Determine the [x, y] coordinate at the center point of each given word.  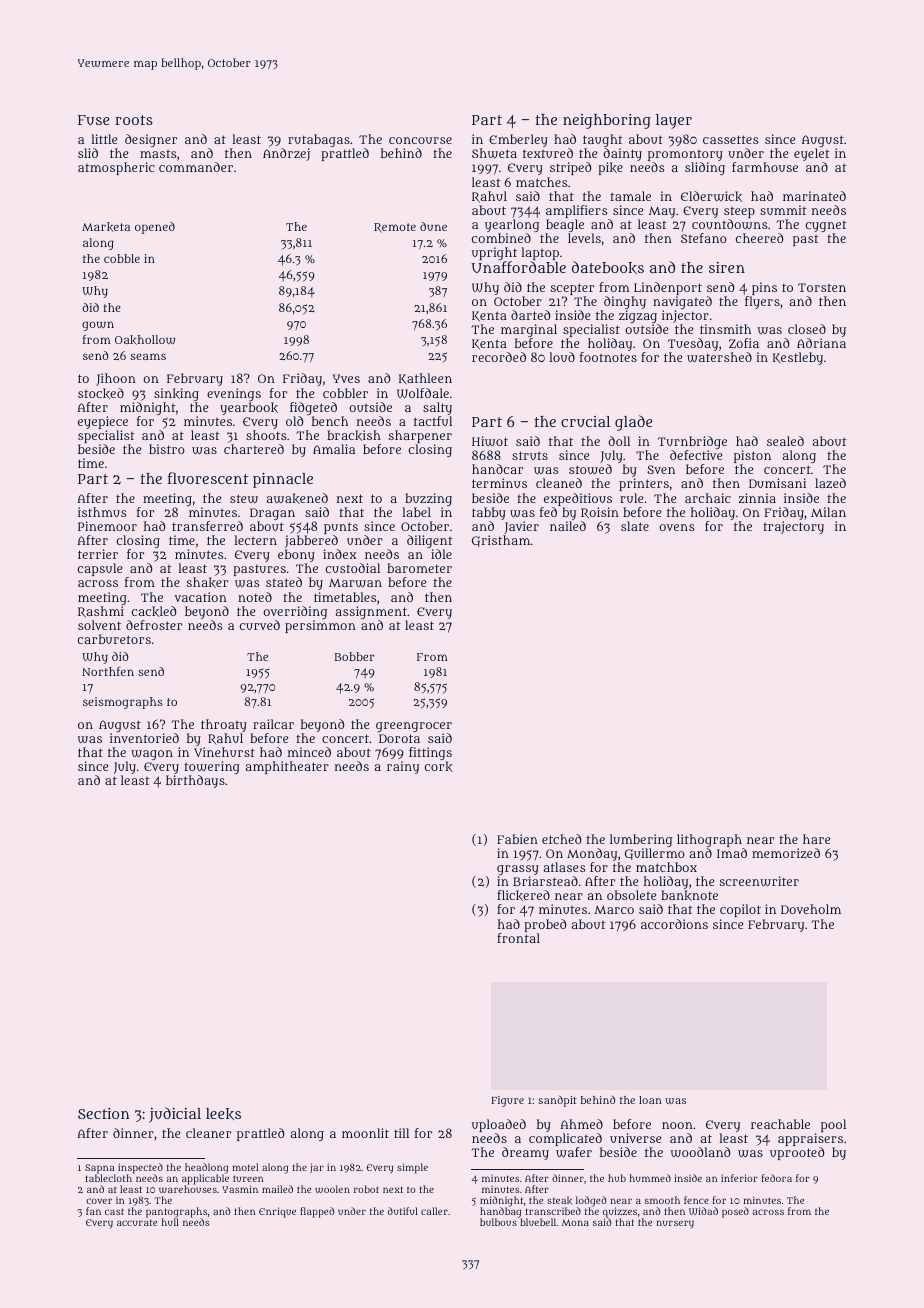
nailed [568, 526]
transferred [207, 526]
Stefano [704, 238]
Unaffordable [519, 267]
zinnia [757, 498]
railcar [273, 724]
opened [155, 228]
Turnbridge [692, 442]
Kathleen [425, 379]
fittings [430, 754]
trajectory [793, 527]
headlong [206, 1168]
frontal [518, 938]
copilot [740, 910]
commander [196, 167]
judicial [175, 1115]
